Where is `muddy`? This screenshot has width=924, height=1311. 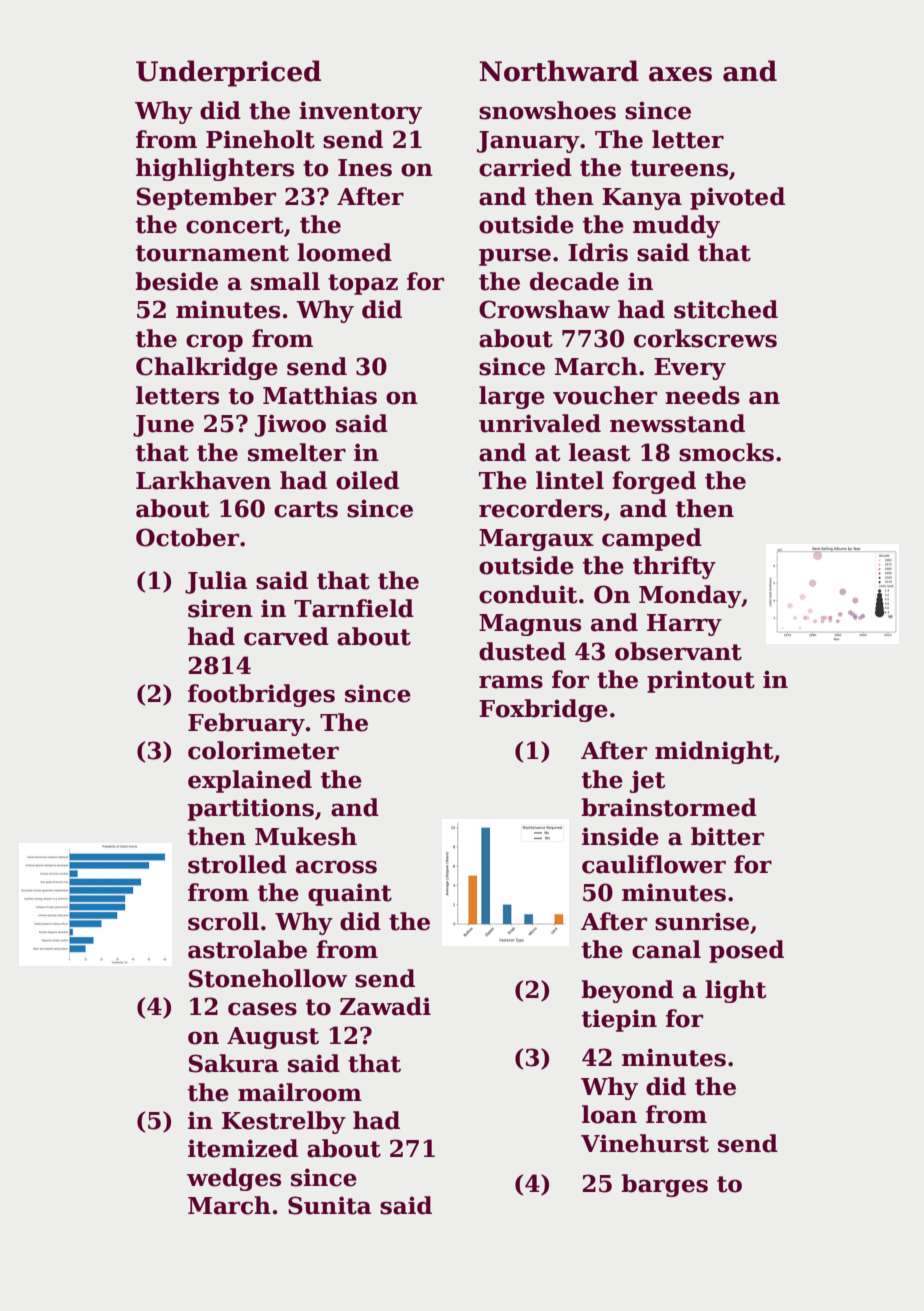 muddy is located at coordinates (676, 226).
